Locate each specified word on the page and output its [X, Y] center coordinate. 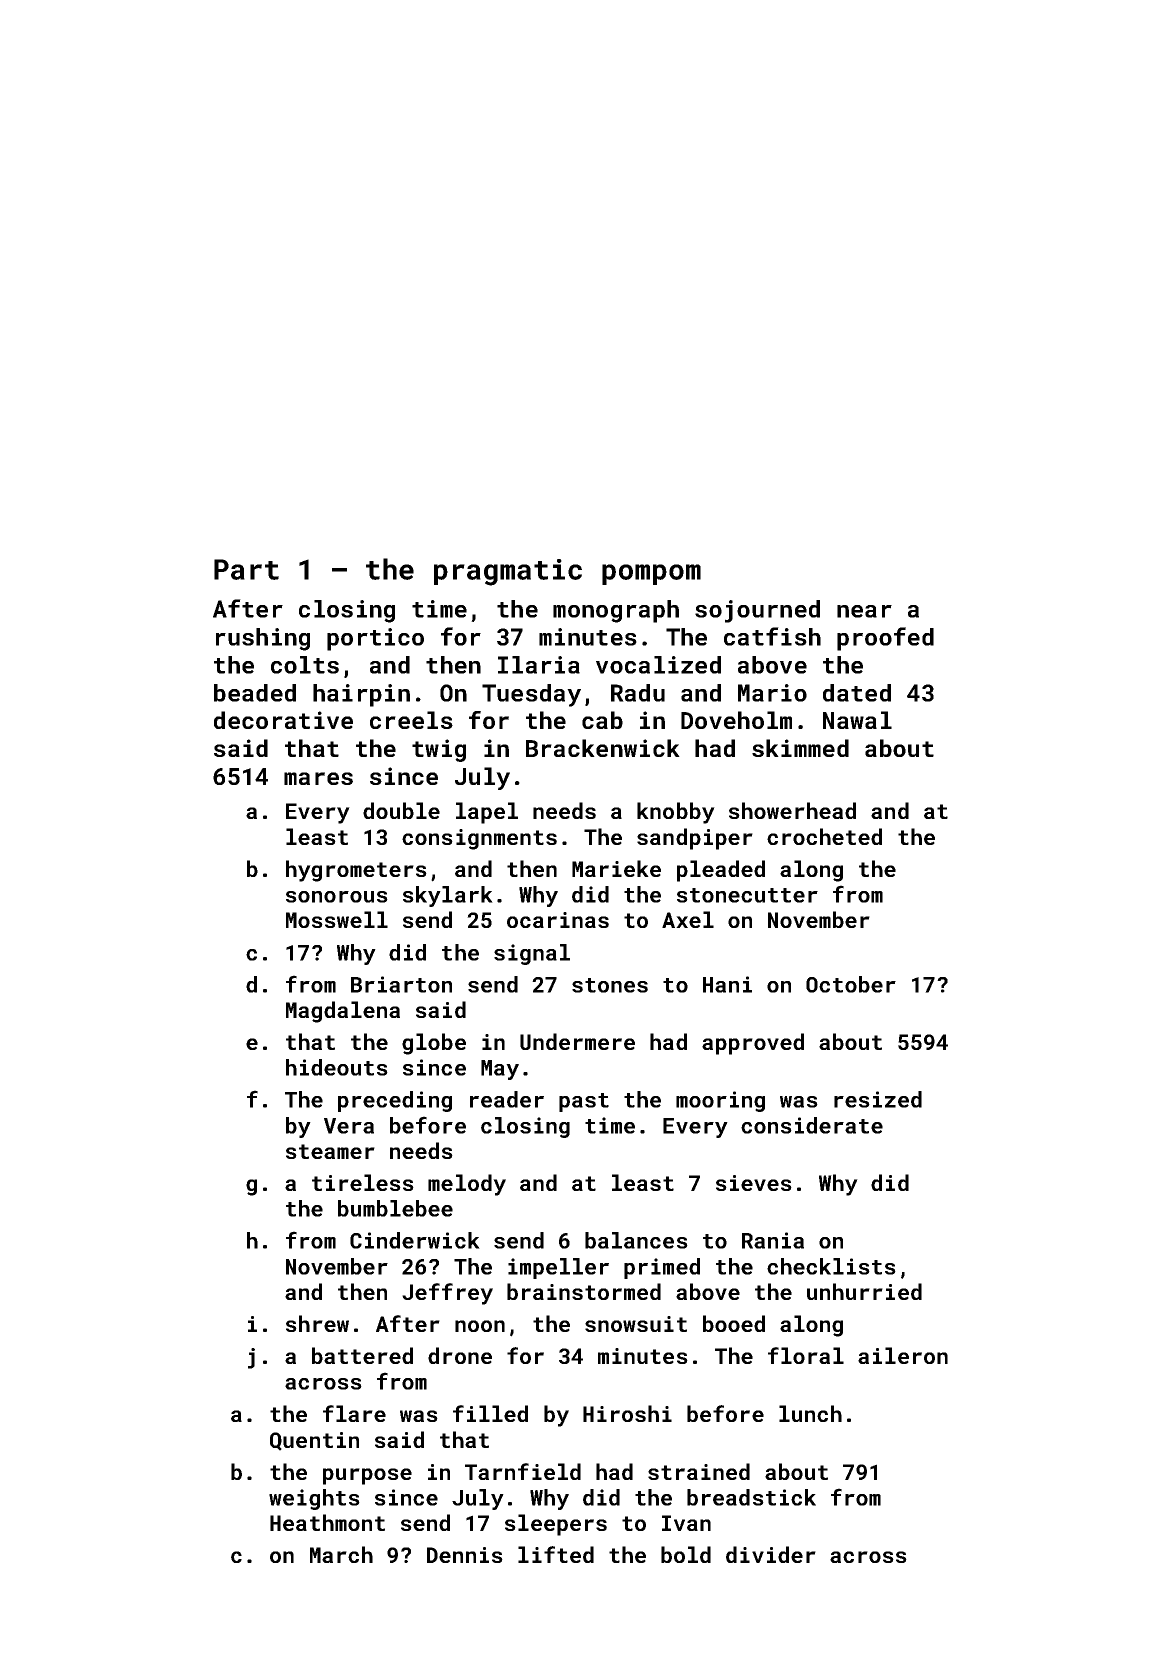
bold [686, 1554]
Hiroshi [627, 1413]
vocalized [658, 665]
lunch [810, 1413]
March [341, 1554]
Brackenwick [603, 748]
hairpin [361, 695]
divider [771, 1554]
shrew [317, 1323]
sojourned [757, 611]
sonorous [337, 897]
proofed [885, 639]
